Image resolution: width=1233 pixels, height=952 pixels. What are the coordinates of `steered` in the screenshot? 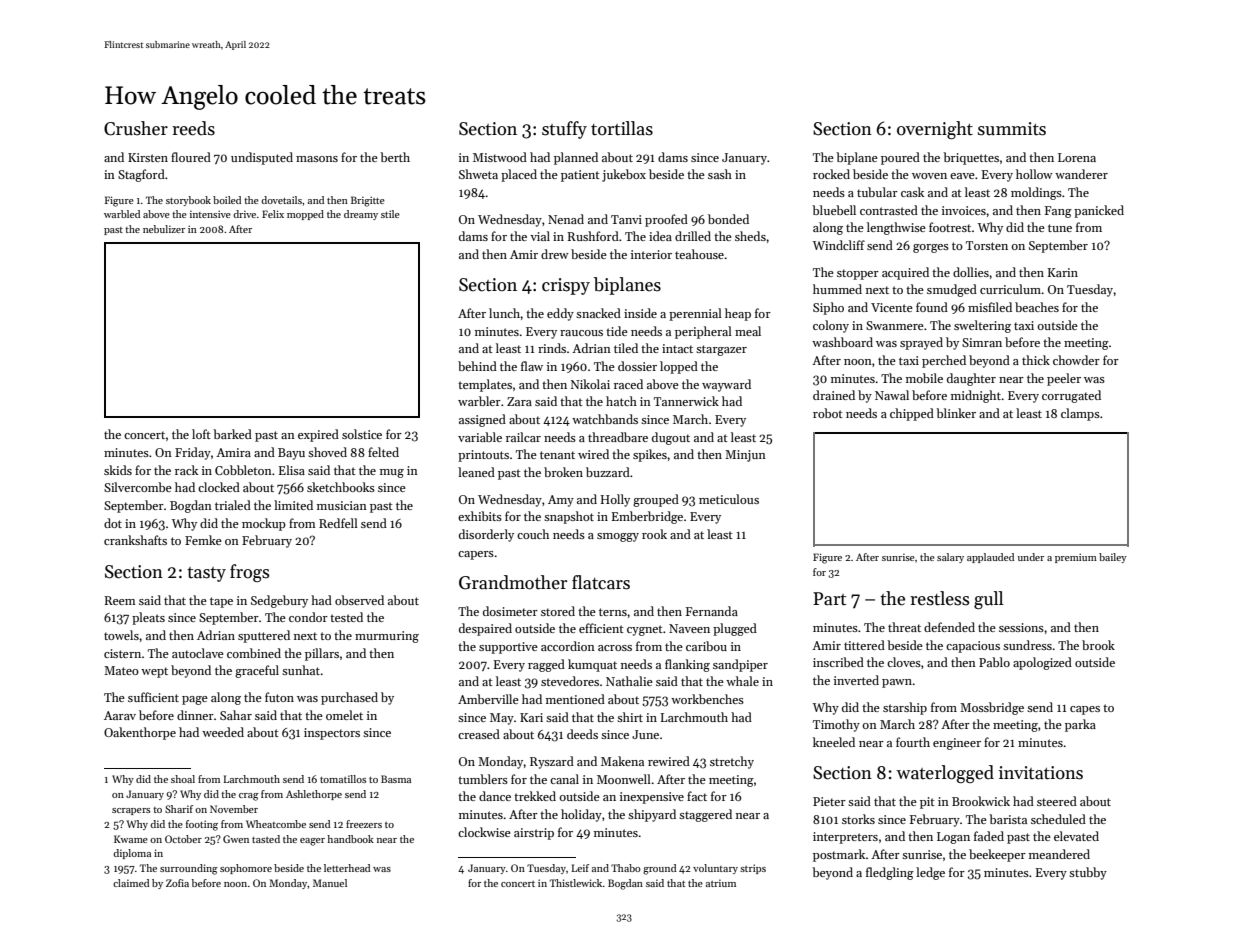 It's located at (1057, 801).
